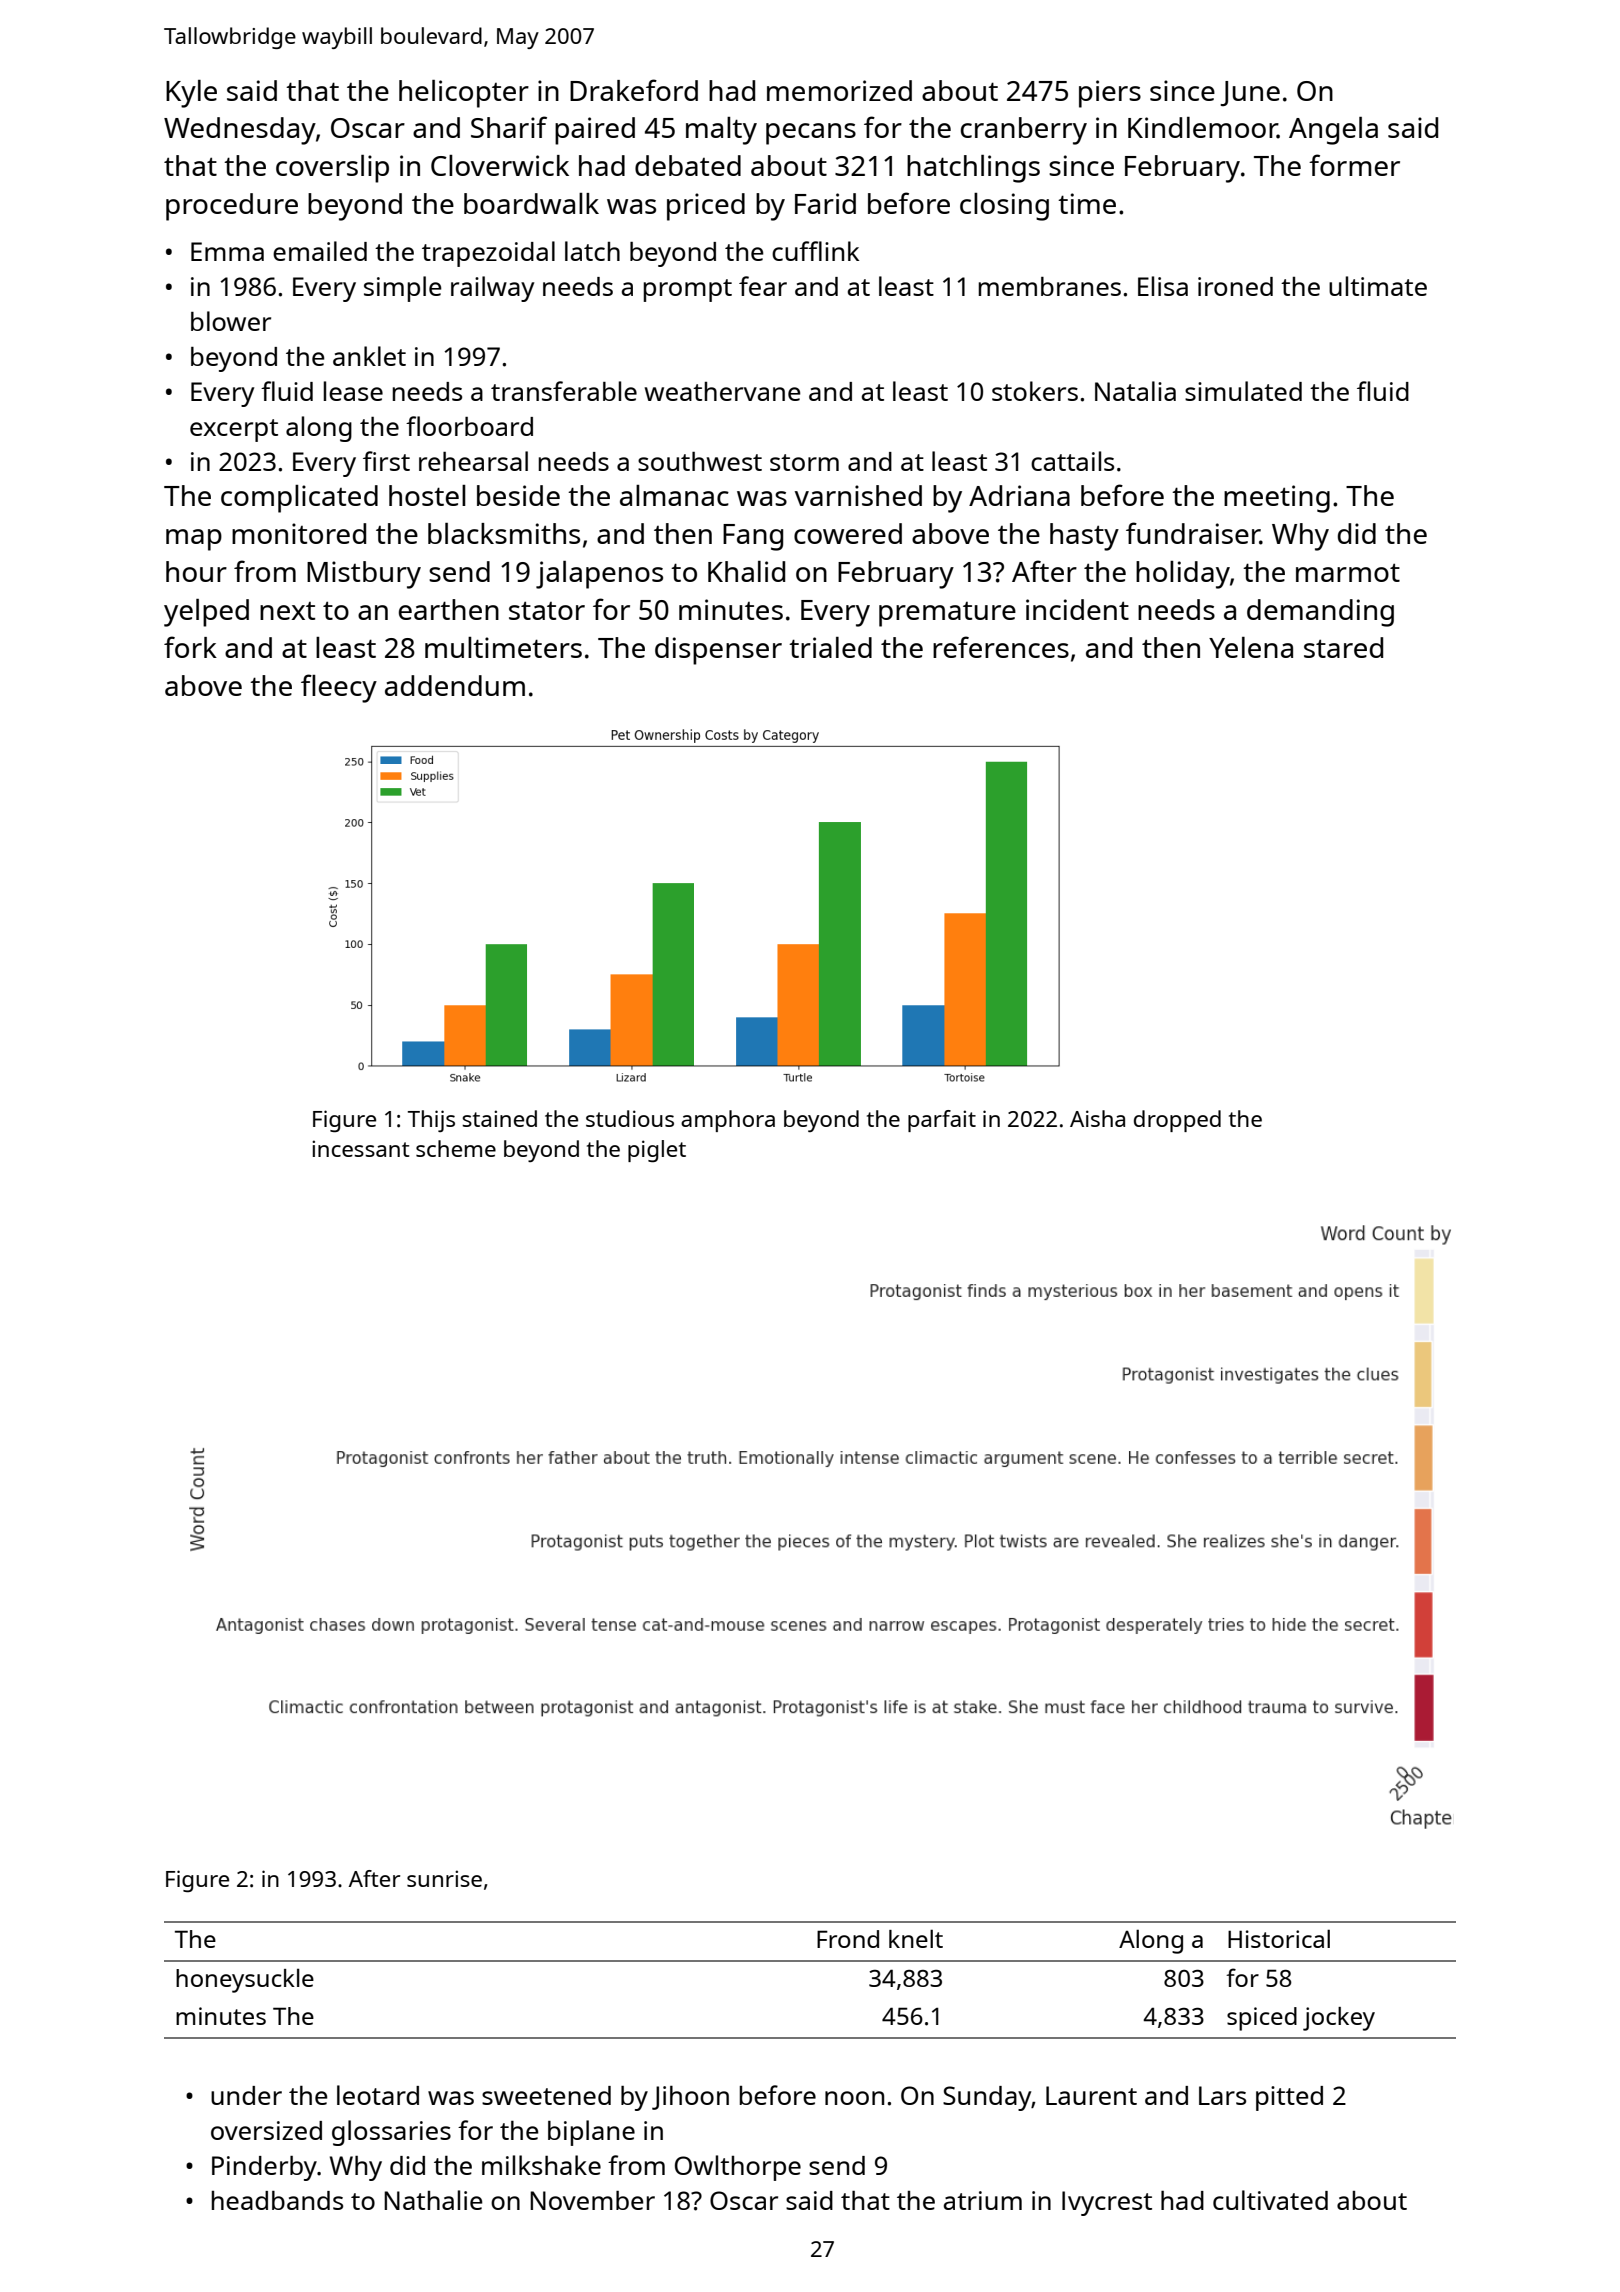 Image resolution: width=1620 pixels, height=2292 pixels. I want to click on fleecy, so click(339, 688).
